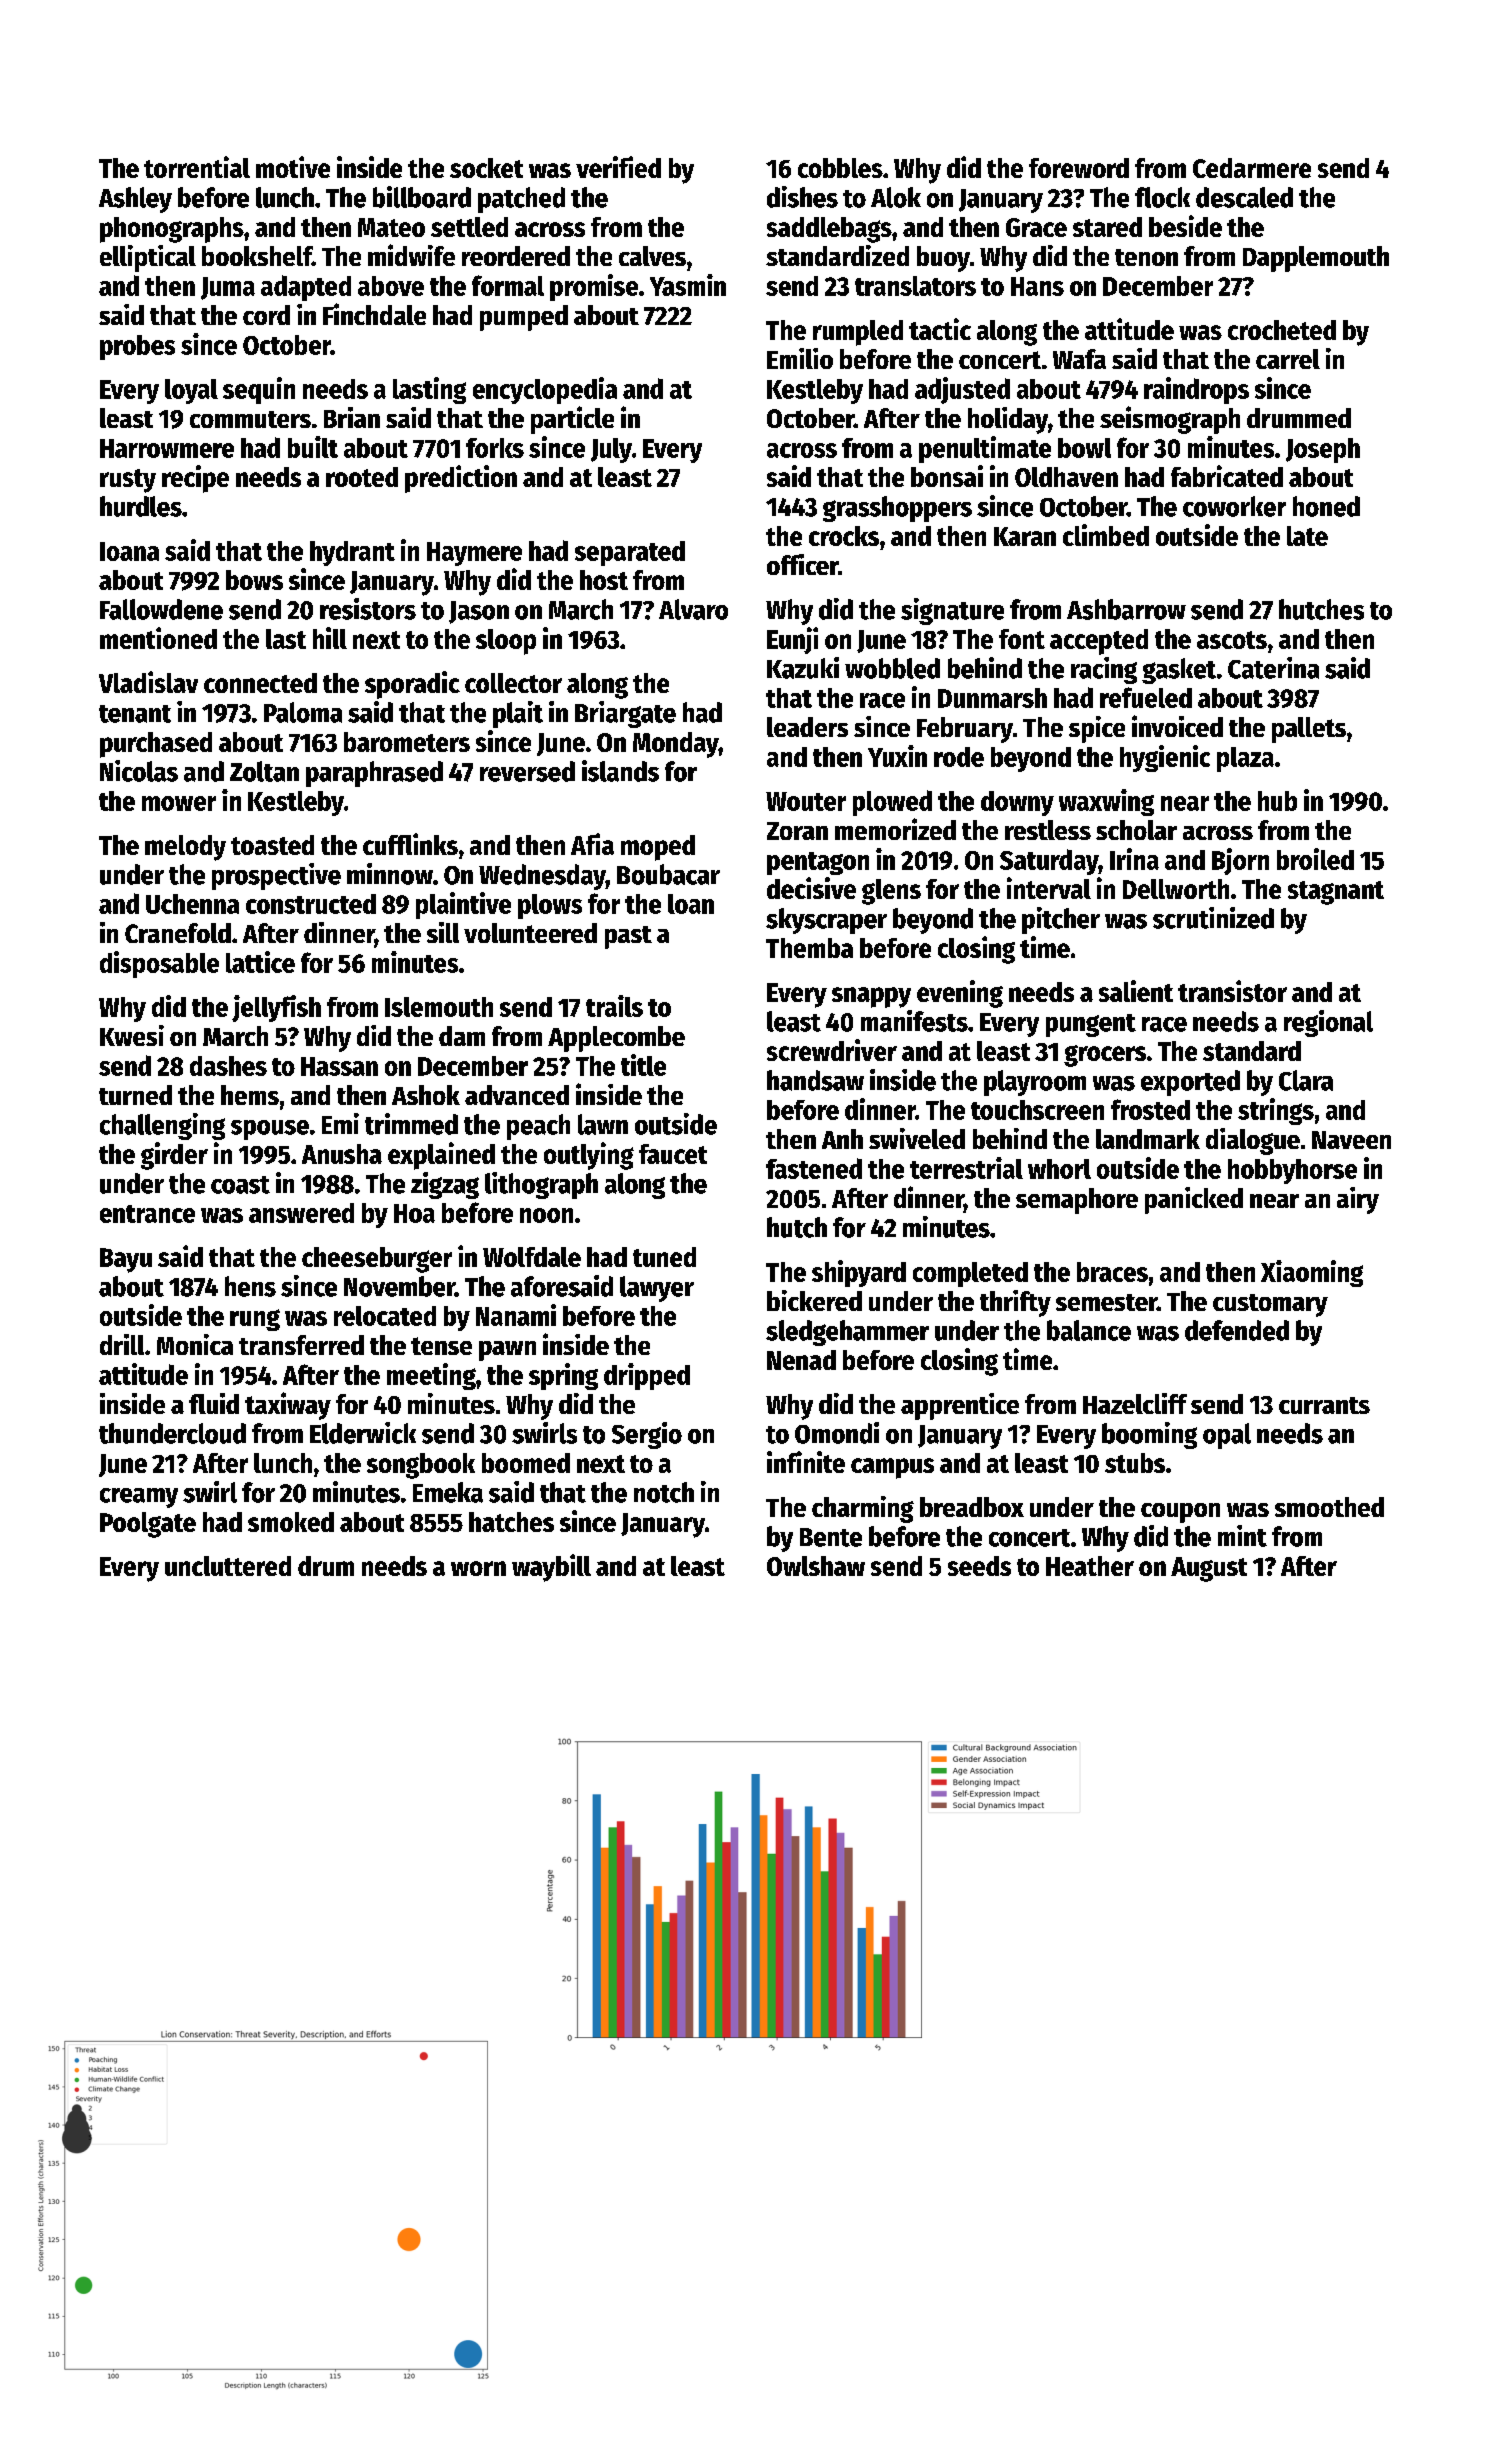 This screenshot has height=2464, width=1496. Describe the element at coordinates (664, 1257) in the screenshot. I see `tuned` at that location.
